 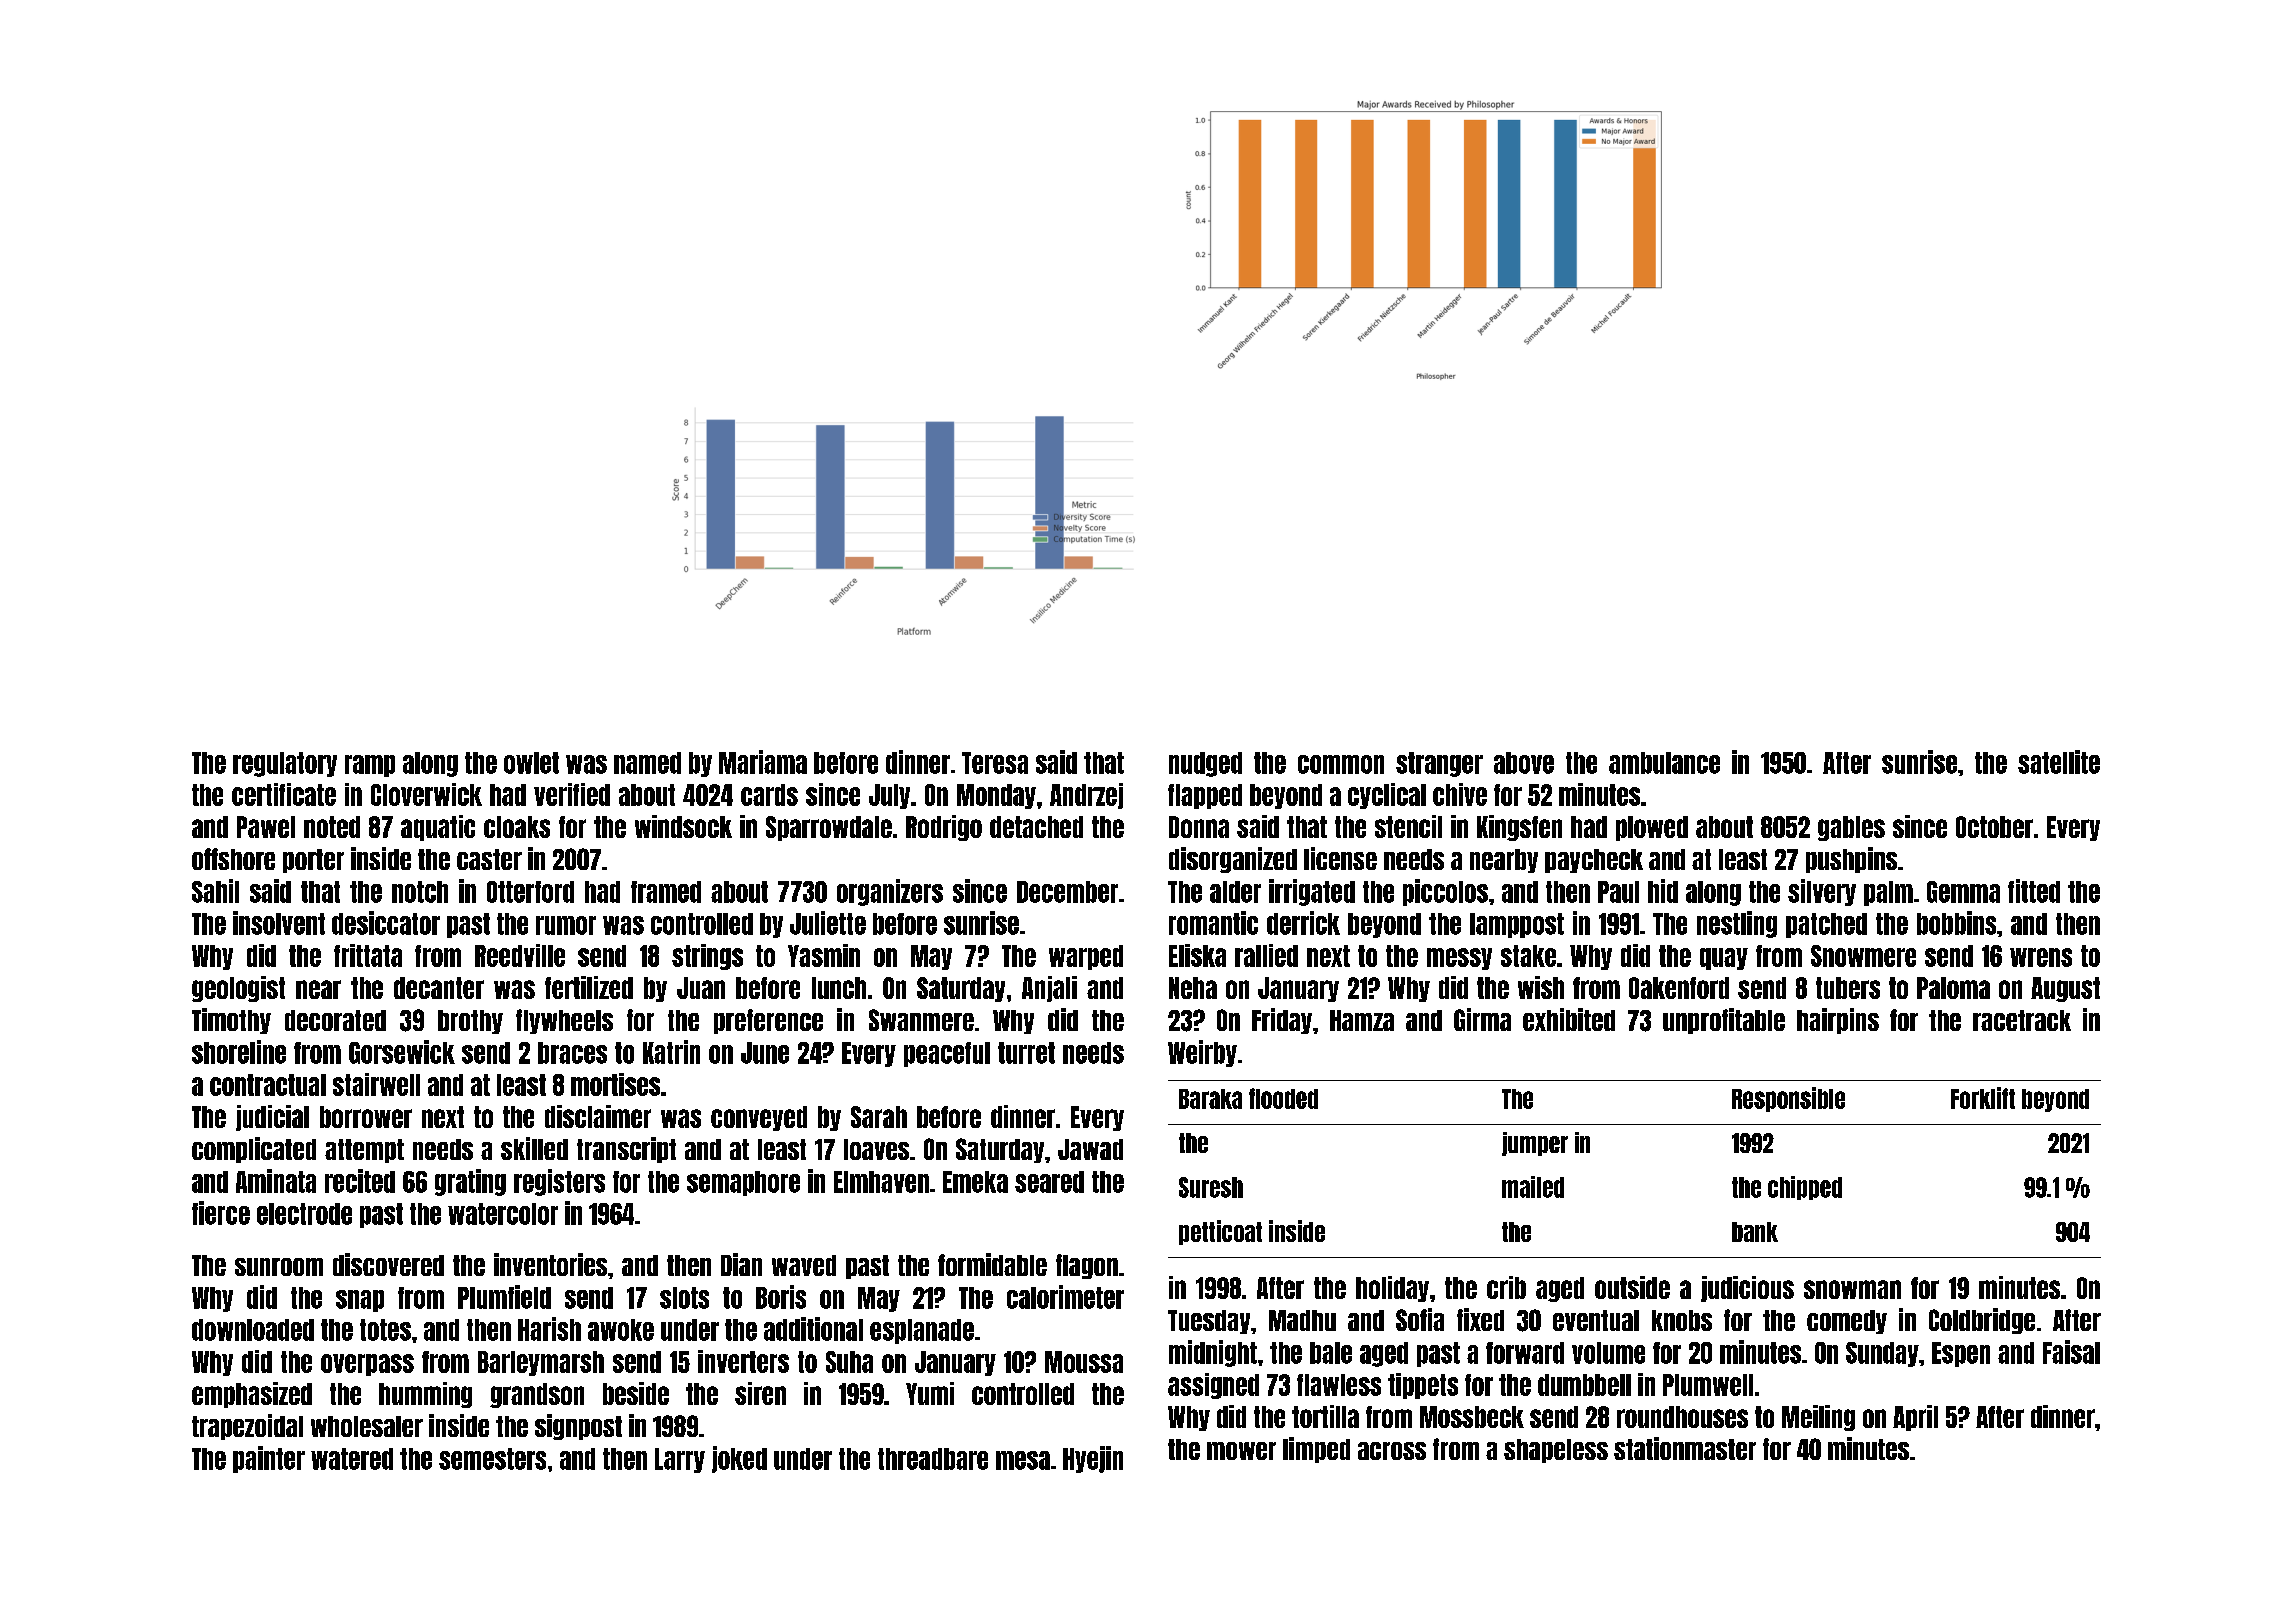 I want to click on racetrack, so click(x=2022, y=1020).
